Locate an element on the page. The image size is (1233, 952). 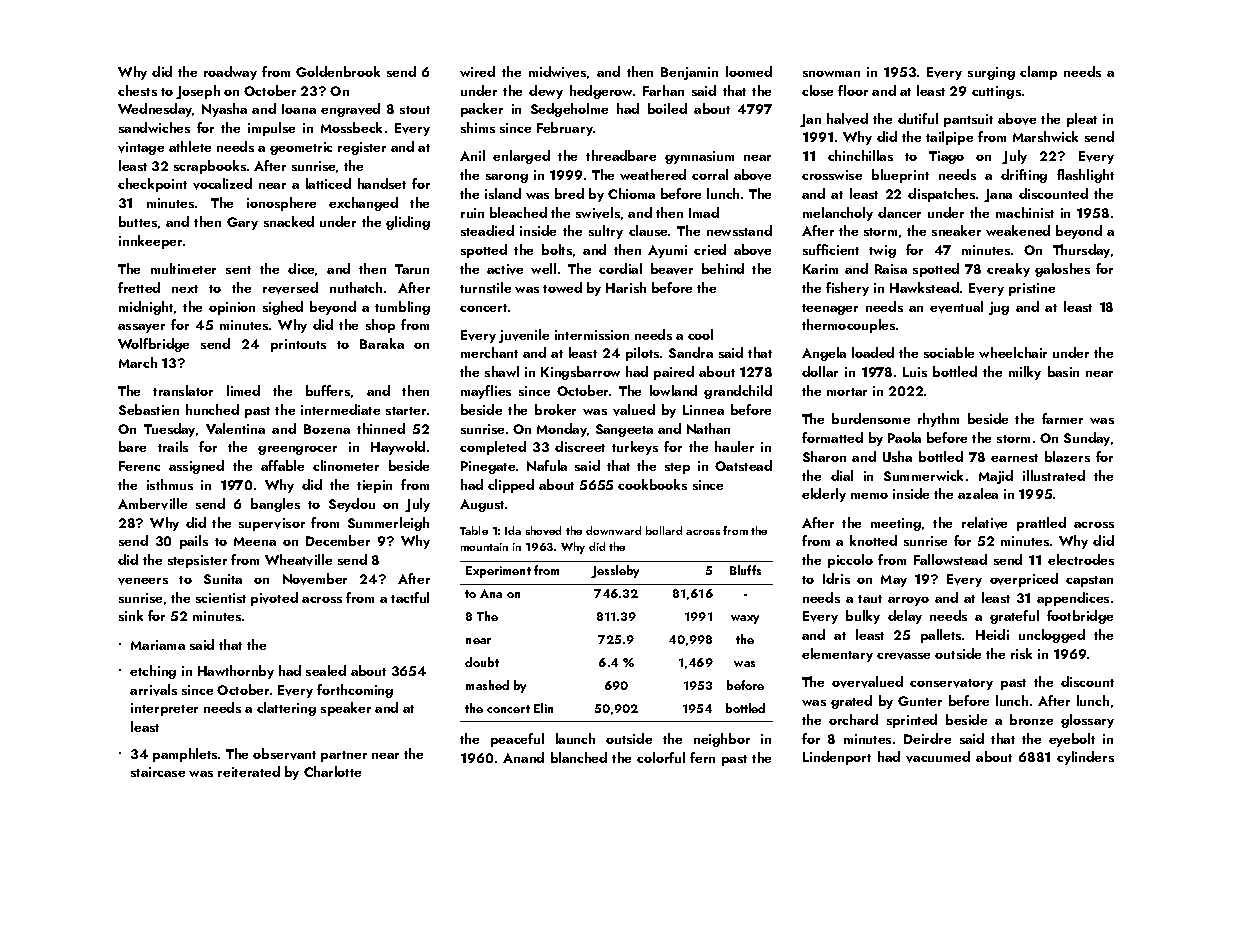
wired is located at coordinates (477, 71).
